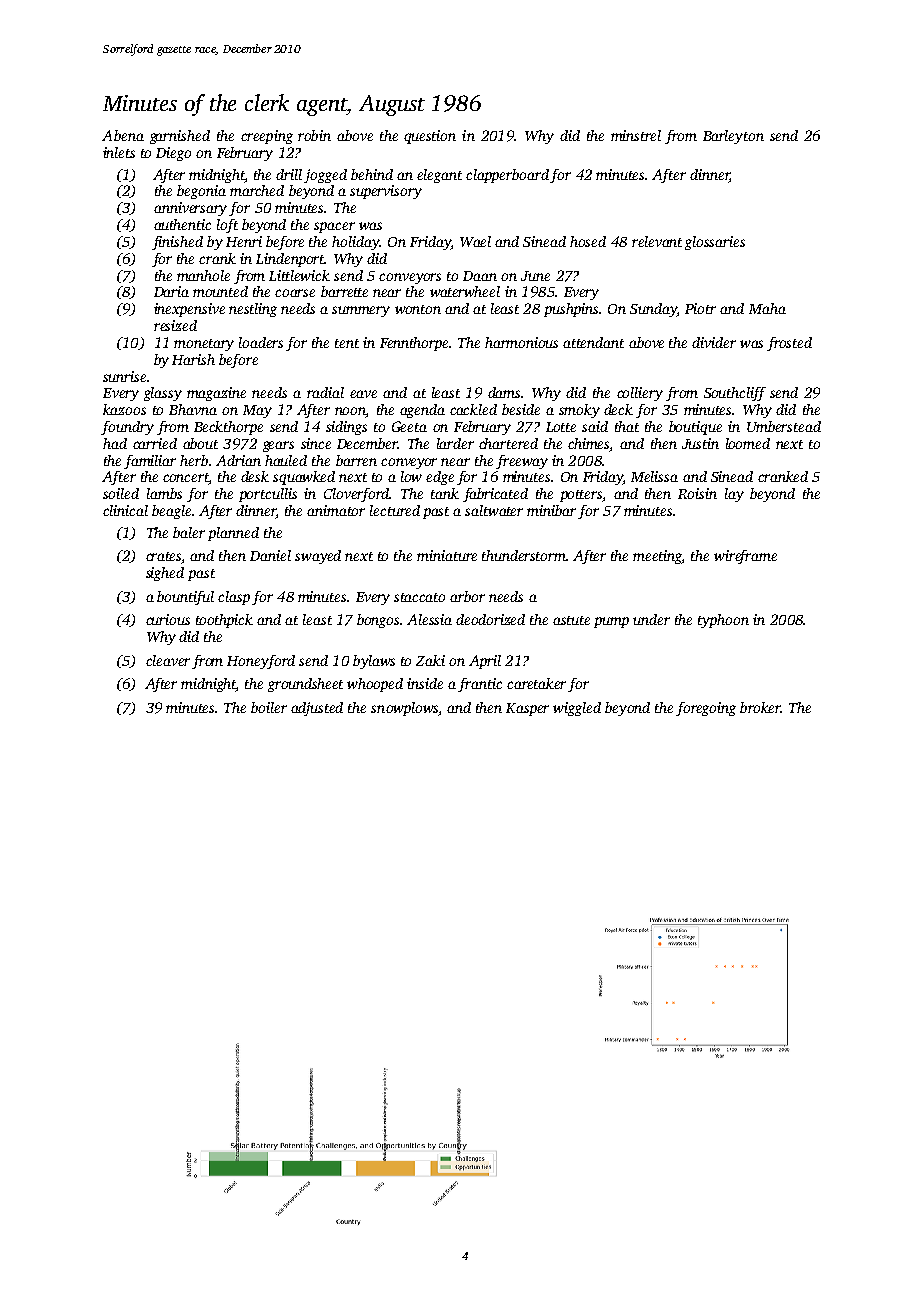 The width and height of the page is (924, 1308). What do you see at coordinates (150, 462) in the page?
I see `familiar` at bounding box center [150, 462].
